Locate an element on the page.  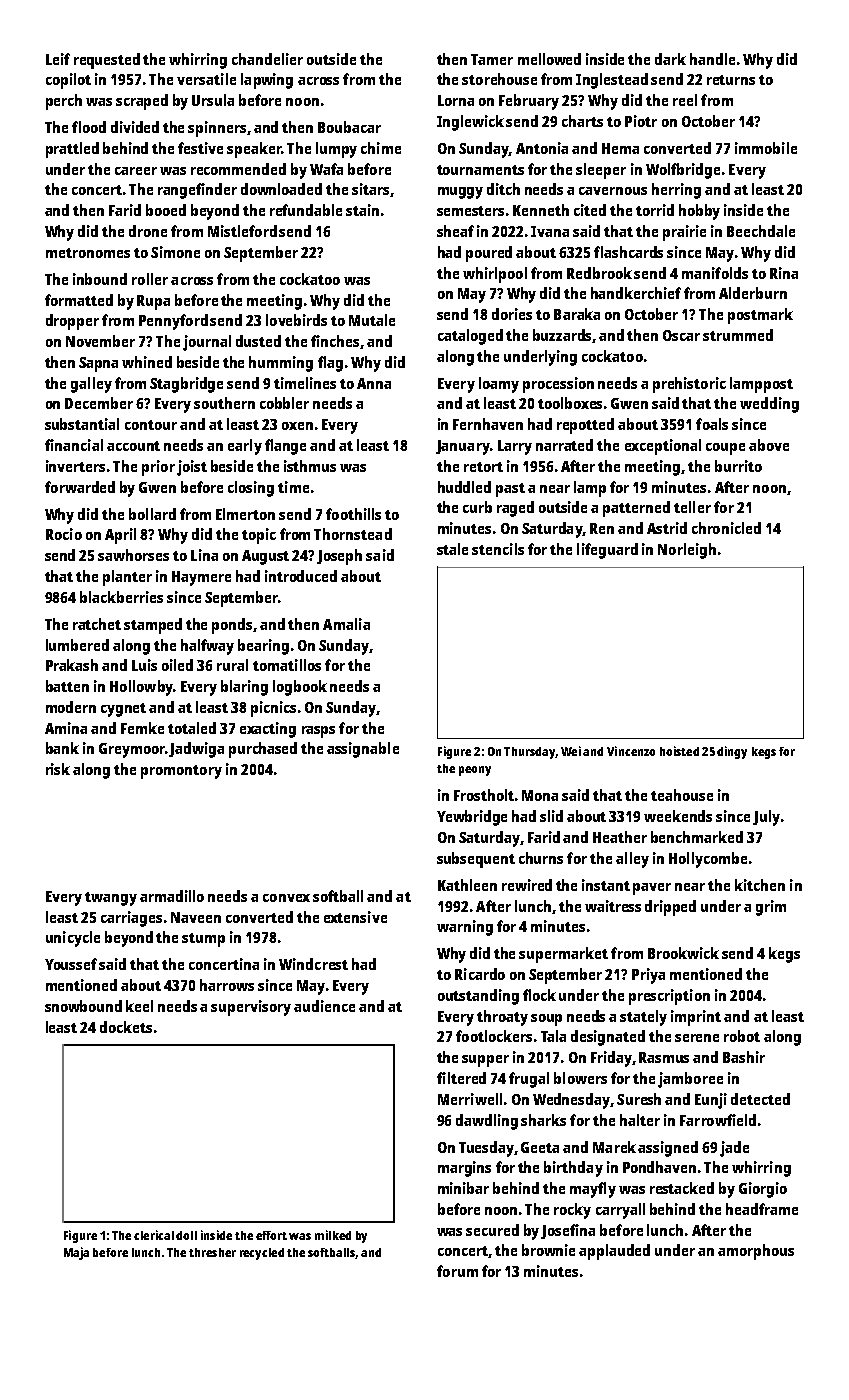
chronicled is located at coordinates (726, 528).
